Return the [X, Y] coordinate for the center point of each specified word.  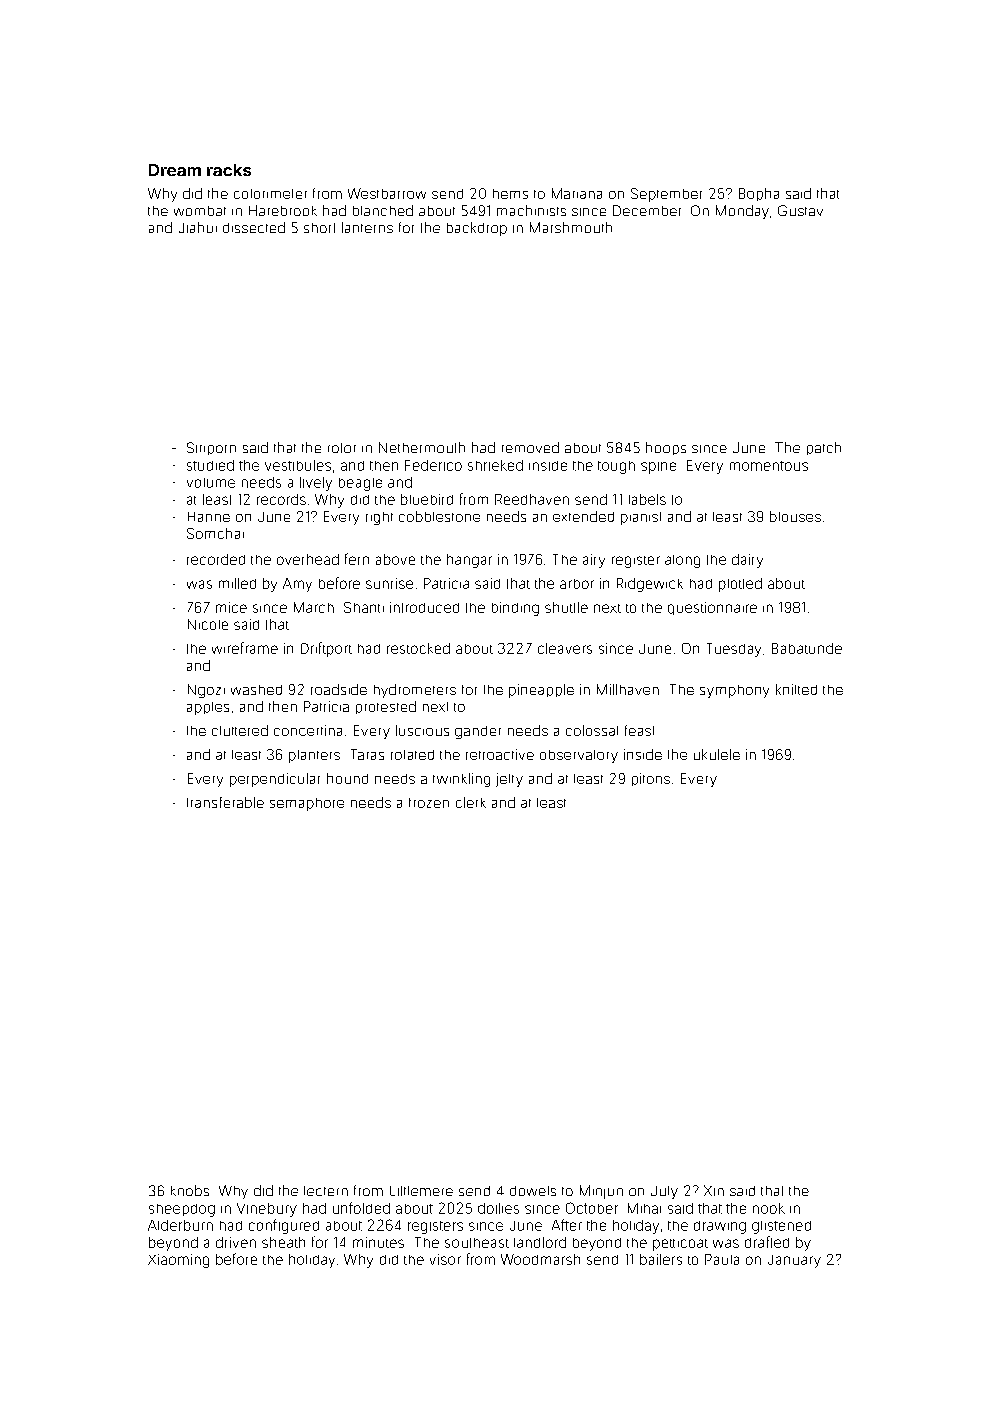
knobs [190, 1190]
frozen [429, 803]
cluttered [240, 730]
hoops [666, 448]
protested [386, 707]
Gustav [800, 210]
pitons [651, 779]
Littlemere [421, 1191]
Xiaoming [178, 1261]
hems [510, 194]
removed [530, 447]
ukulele [717, 754]
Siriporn [211, 448]
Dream [175, 170]
